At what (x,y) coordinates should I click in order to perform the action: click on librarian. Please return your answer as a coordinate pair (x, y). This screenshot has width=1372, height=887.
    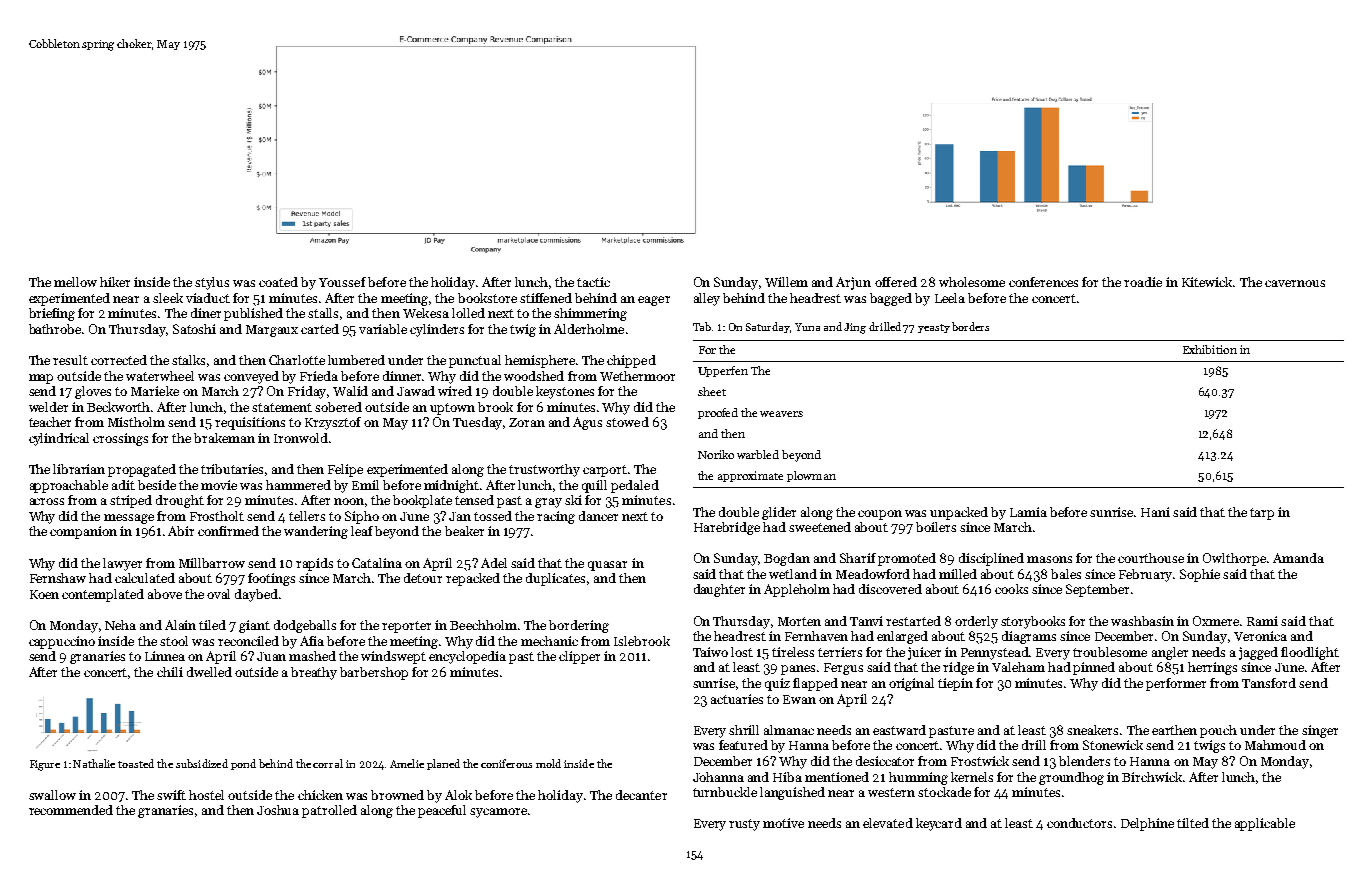
    Looking at the image, I should click on (79, 469).
